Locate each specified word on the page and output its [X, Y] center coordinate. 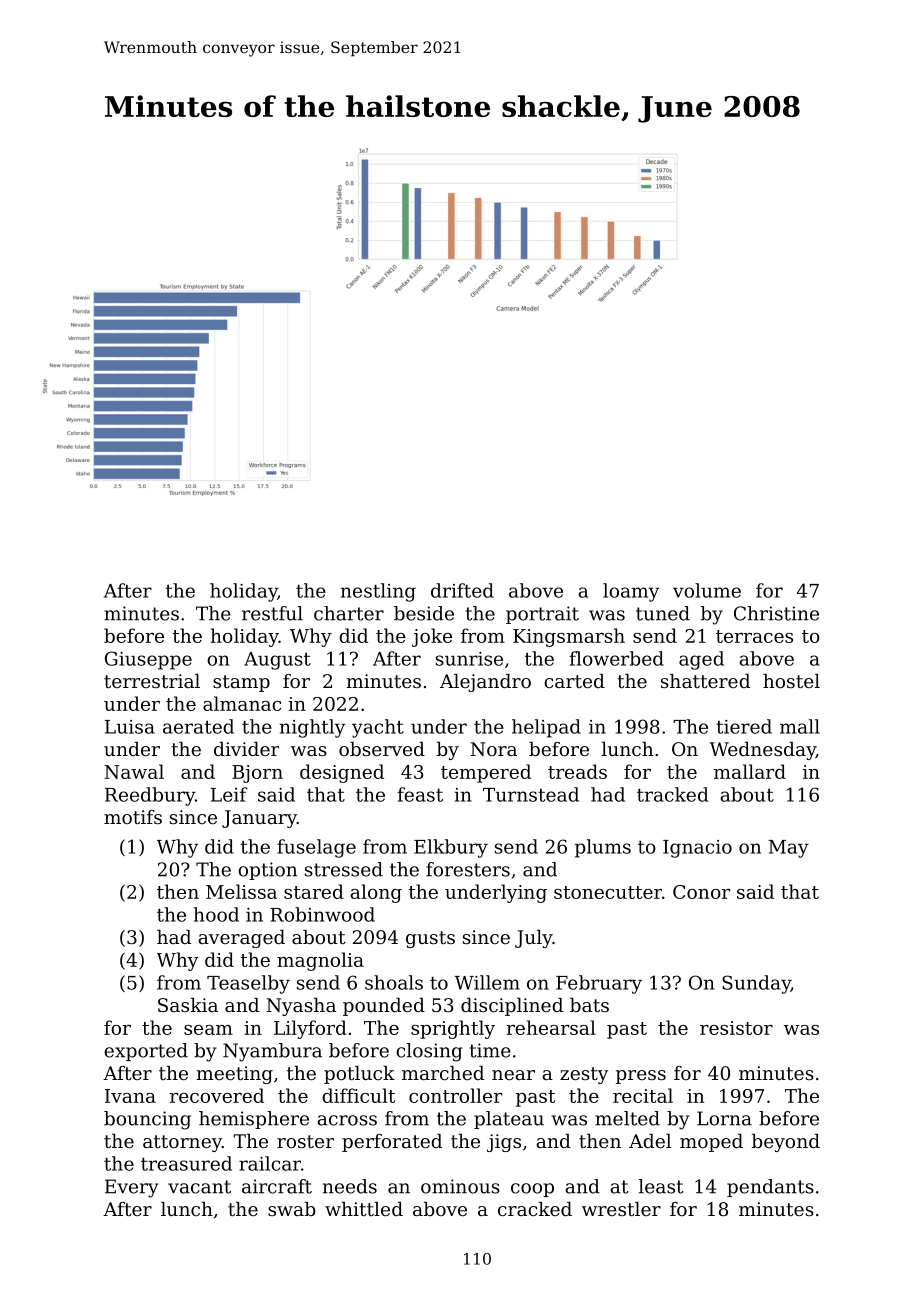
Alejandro [485, 683]
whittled [364, 1209]
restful [272, 613]
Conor [701, 892]
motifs [133, 817]
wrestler [621, 1209]
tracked [672, 794]
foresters [468, 869]
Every [132, 1188]
